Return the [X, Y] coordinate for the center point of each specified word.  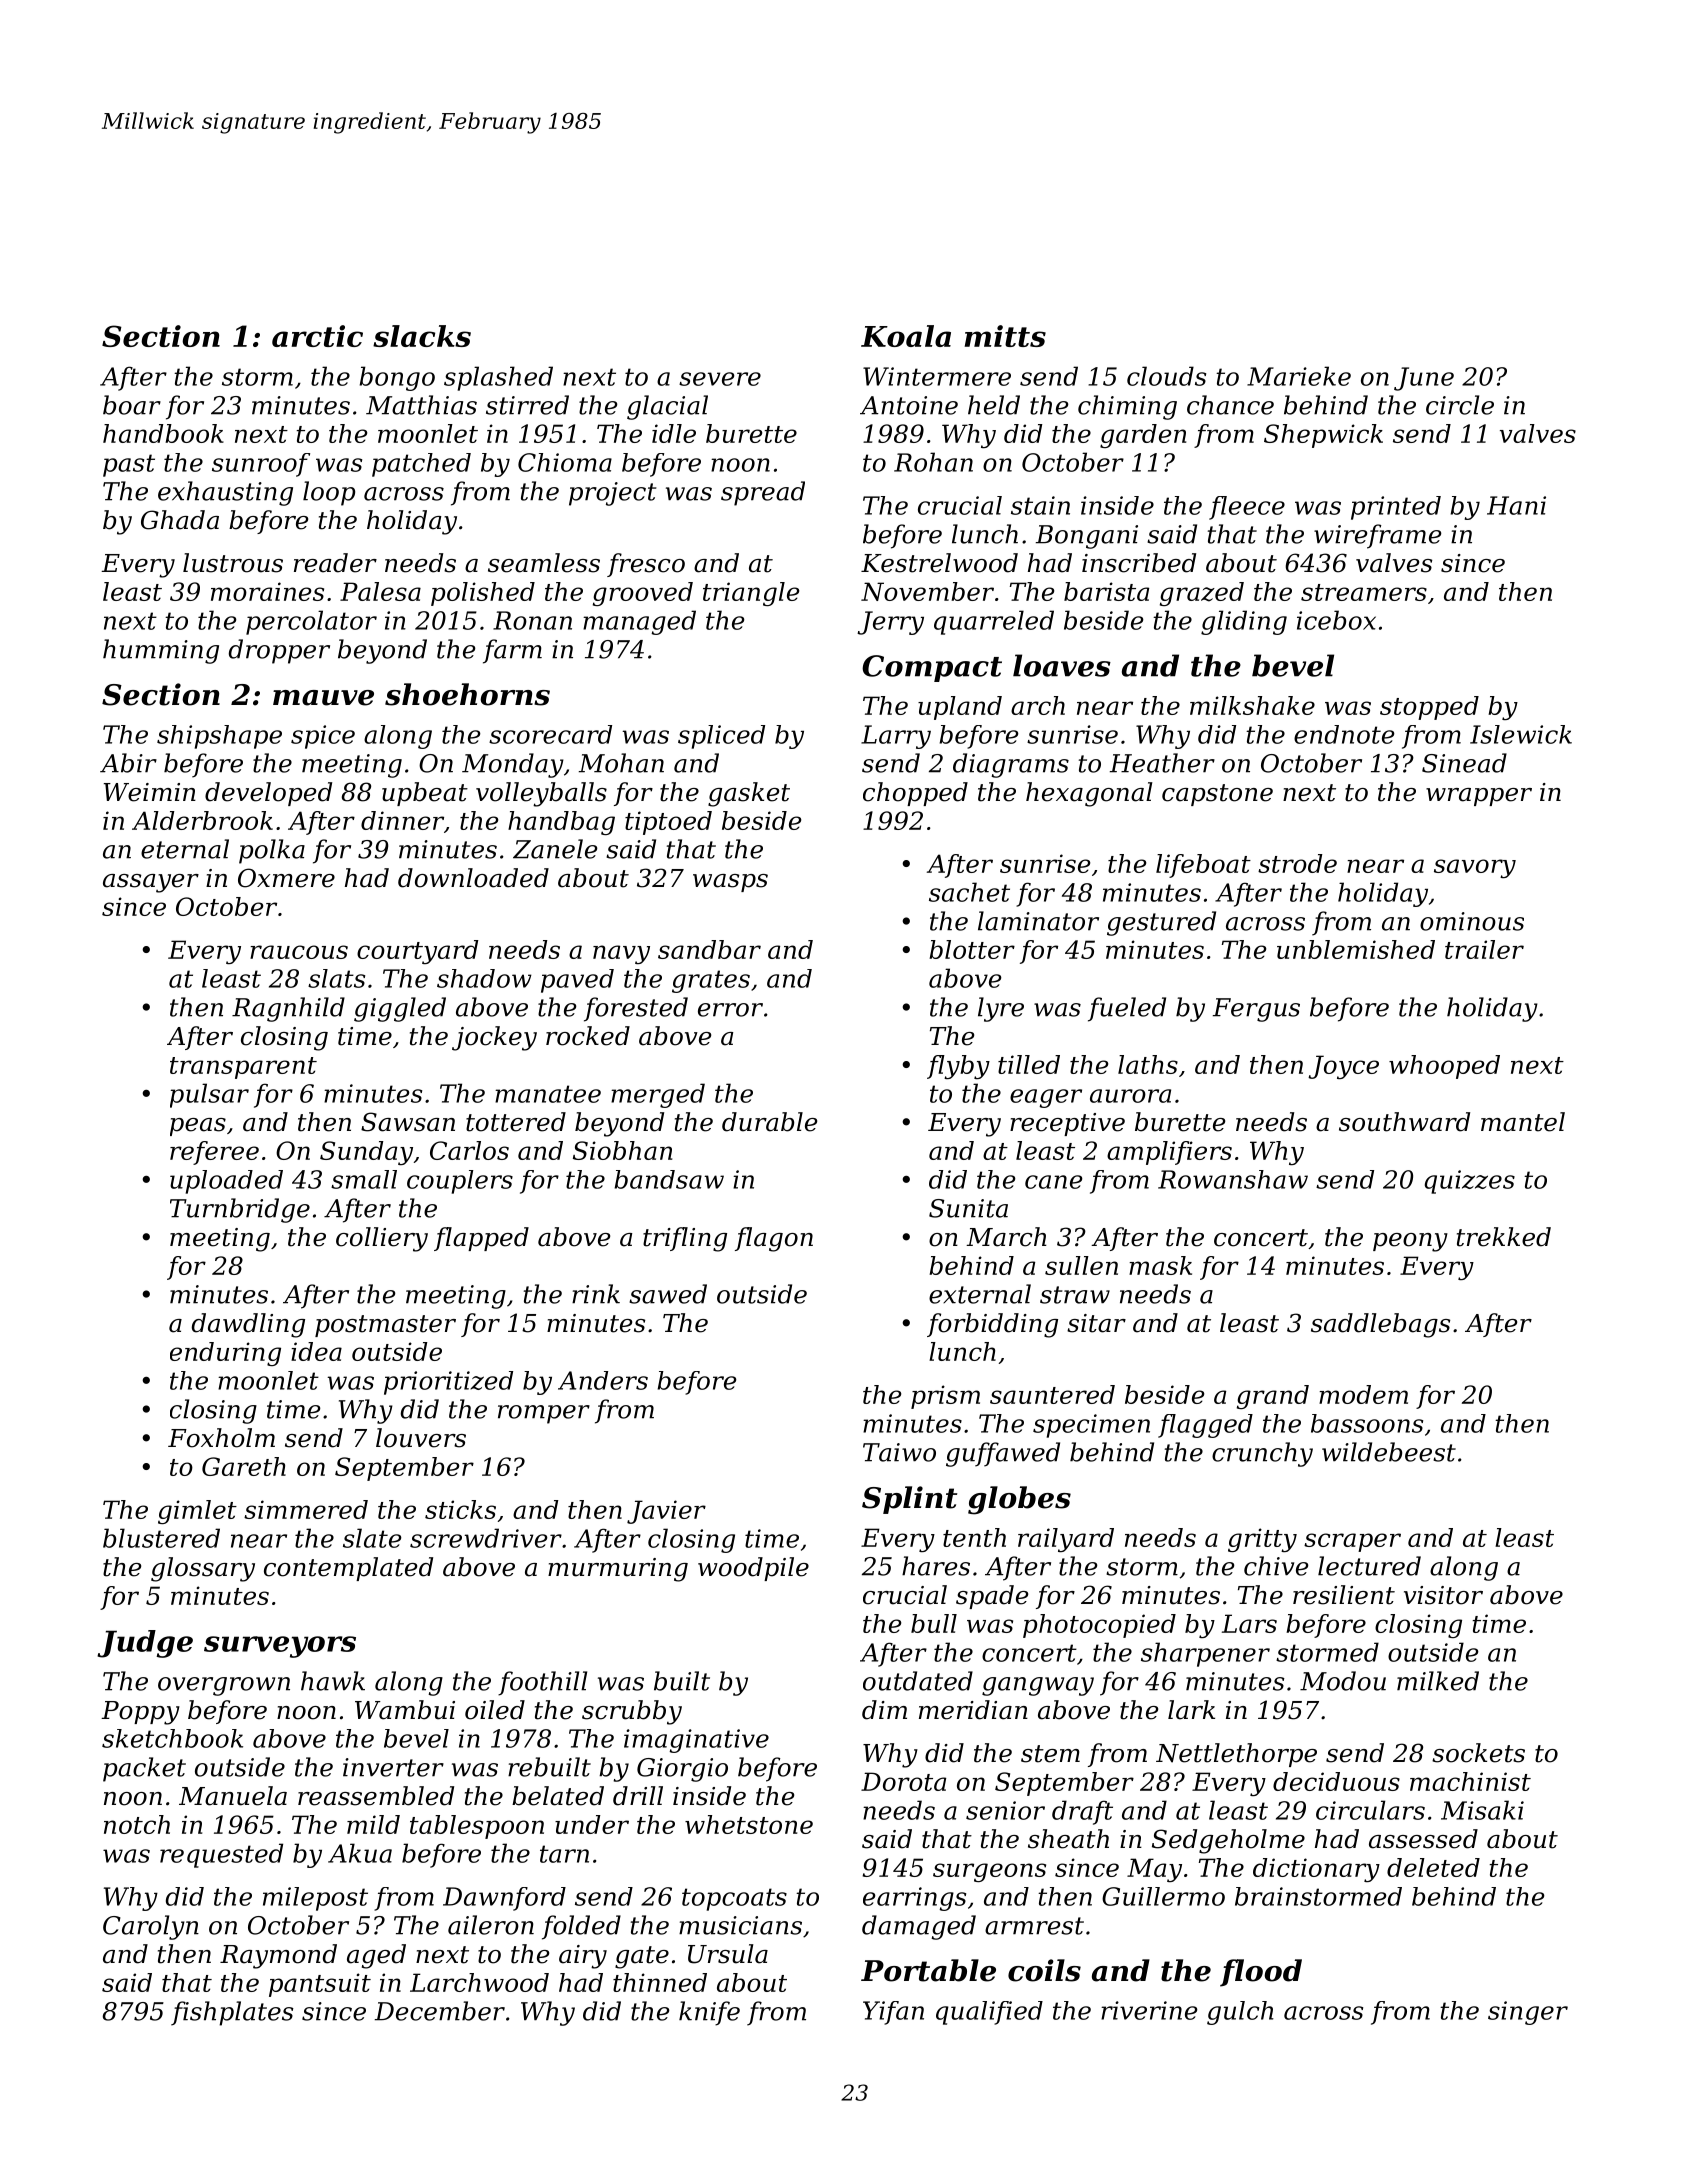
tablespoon [477, 1827]
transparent [243, 1068]
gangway [1038, 1686]
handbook [163, 433]
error [730, 1010]
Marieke [1299, 376]
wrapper [1479, 797]
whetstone [749, 1824]
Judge [145, 1644]
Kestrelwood [939, 563]
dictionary [1316, 1870]
